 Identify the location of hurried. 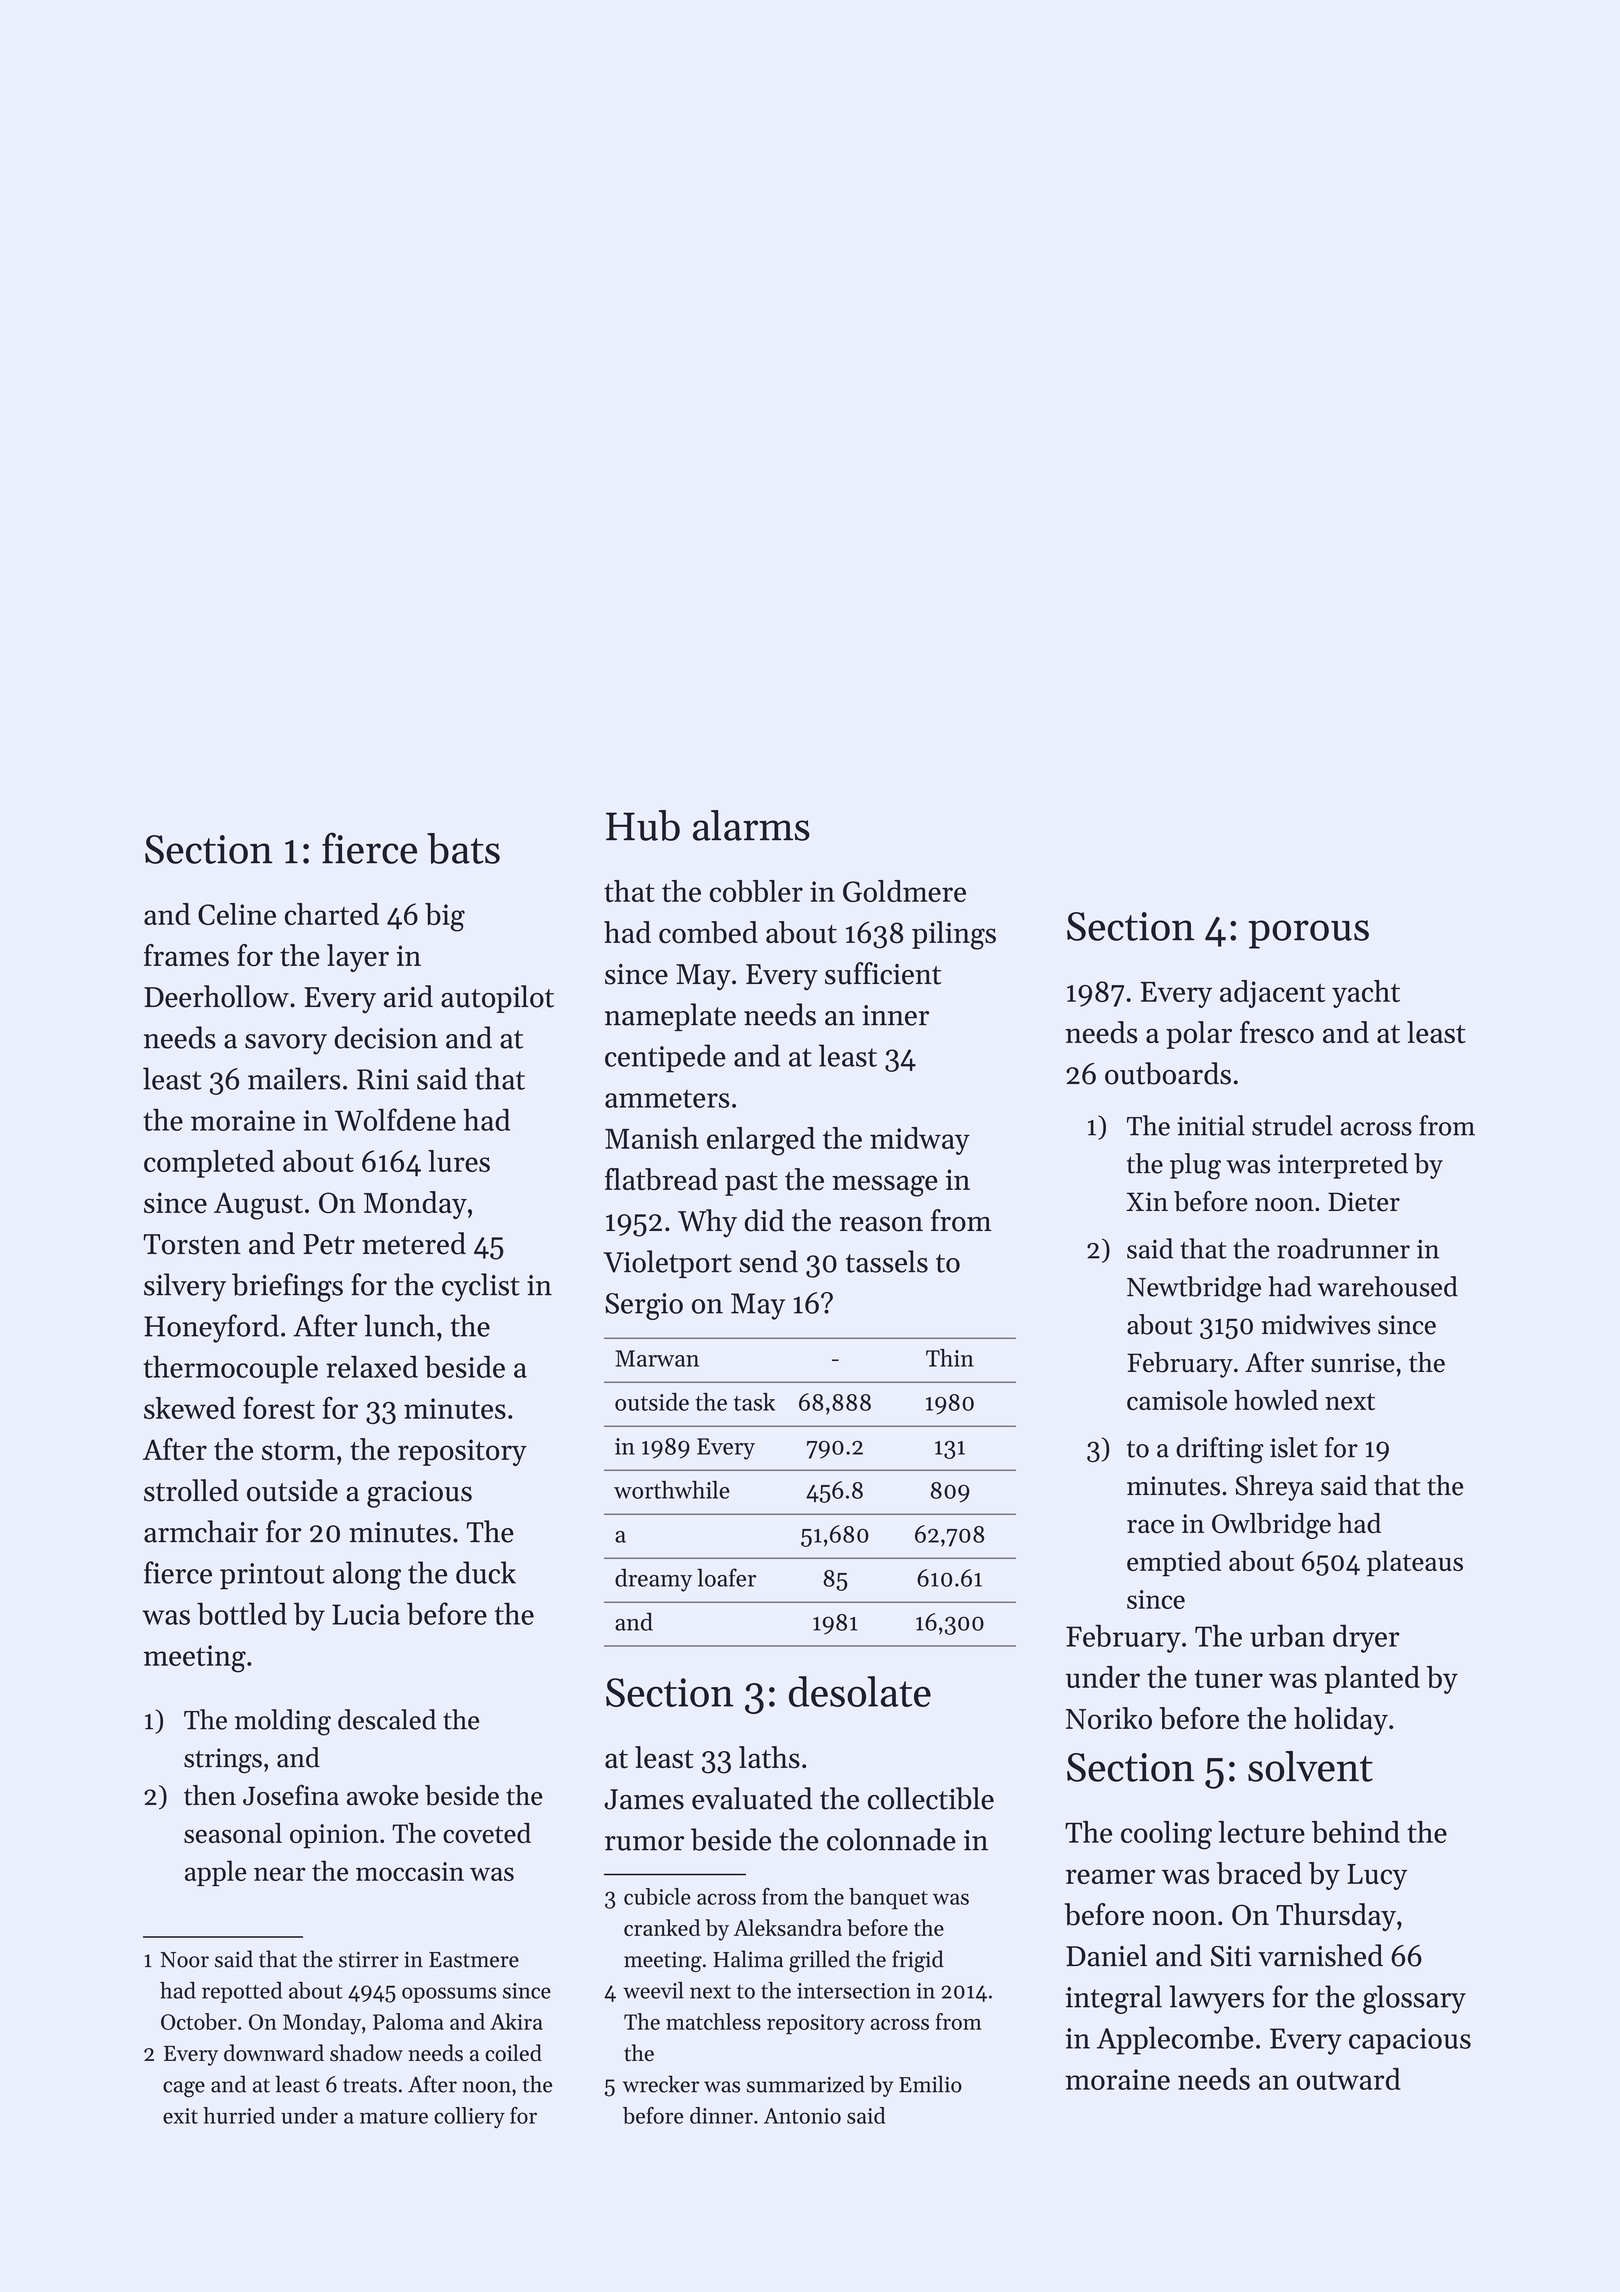
(239, 2115).
